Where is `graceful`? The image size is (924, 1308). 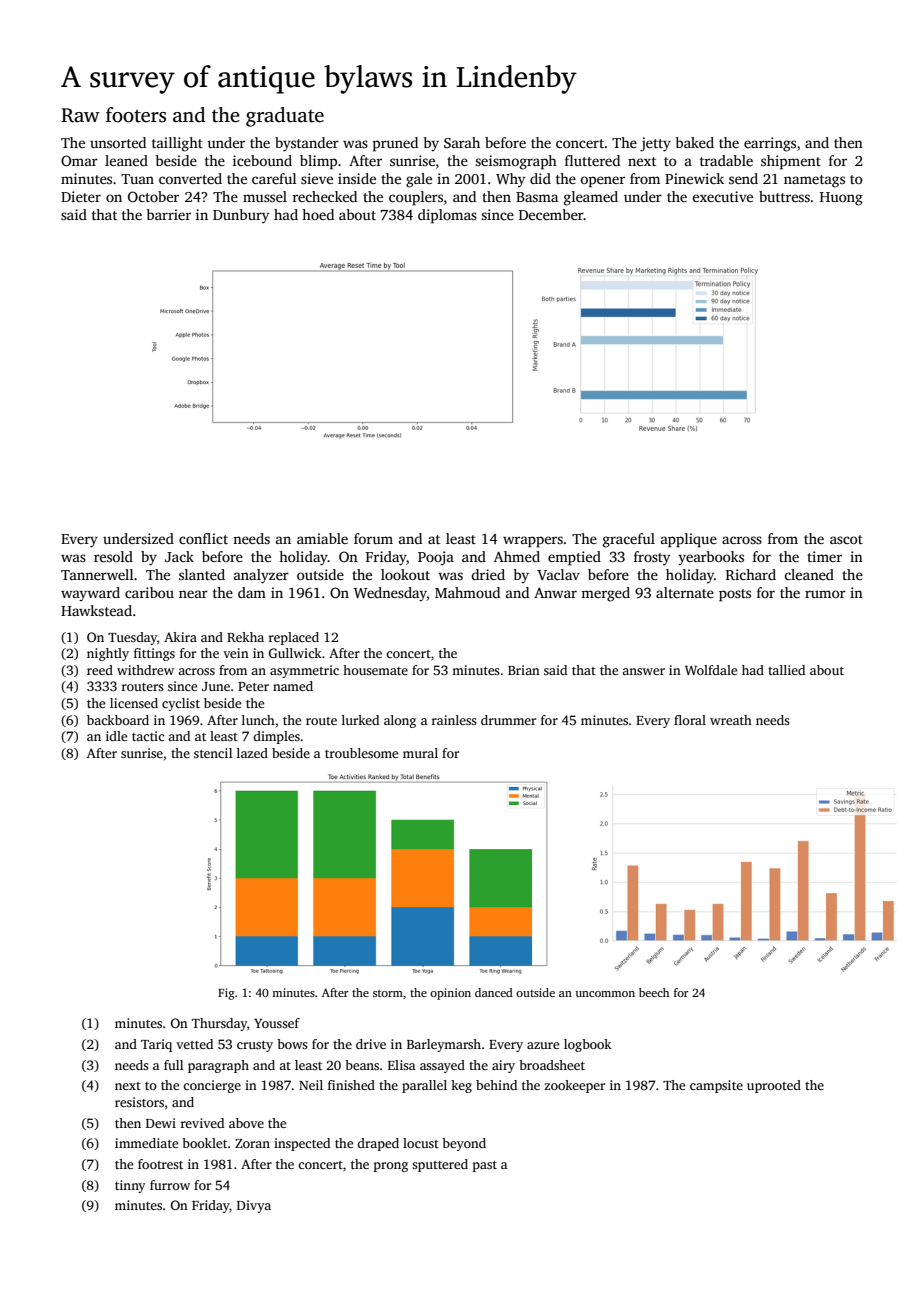
graceful is located at coordinates (629, 540).
